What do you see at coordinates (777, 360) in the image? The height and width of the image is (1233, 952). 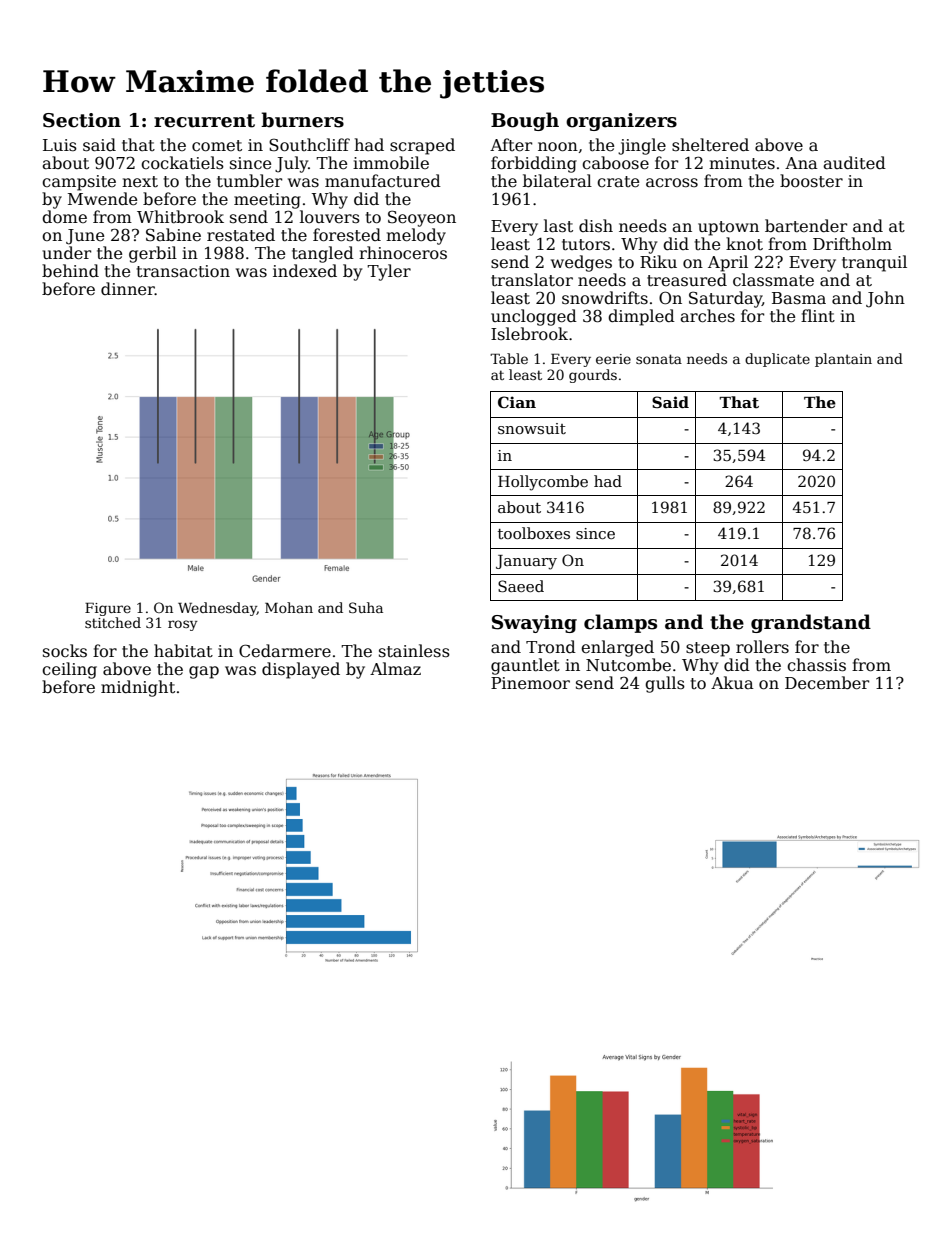 I see `duplicate` at bounding box center [777, 360].
